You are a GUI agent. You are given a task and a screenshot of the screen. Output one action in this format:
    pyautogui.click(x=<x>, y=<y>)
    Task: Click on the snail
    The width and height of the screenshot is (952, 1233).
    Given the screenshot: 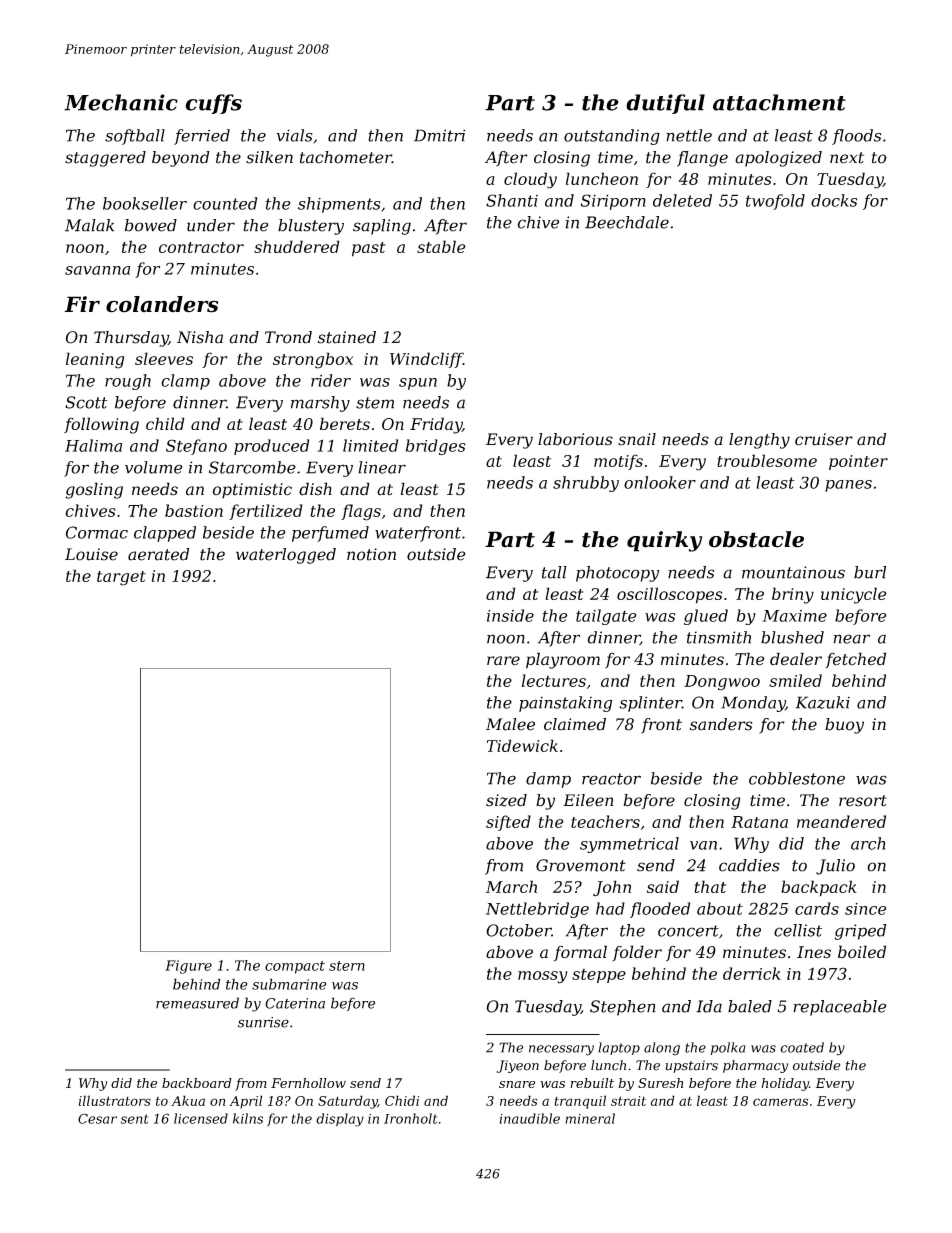 What is the action you would take?
    pyautogui.click(x=637, y=439)
